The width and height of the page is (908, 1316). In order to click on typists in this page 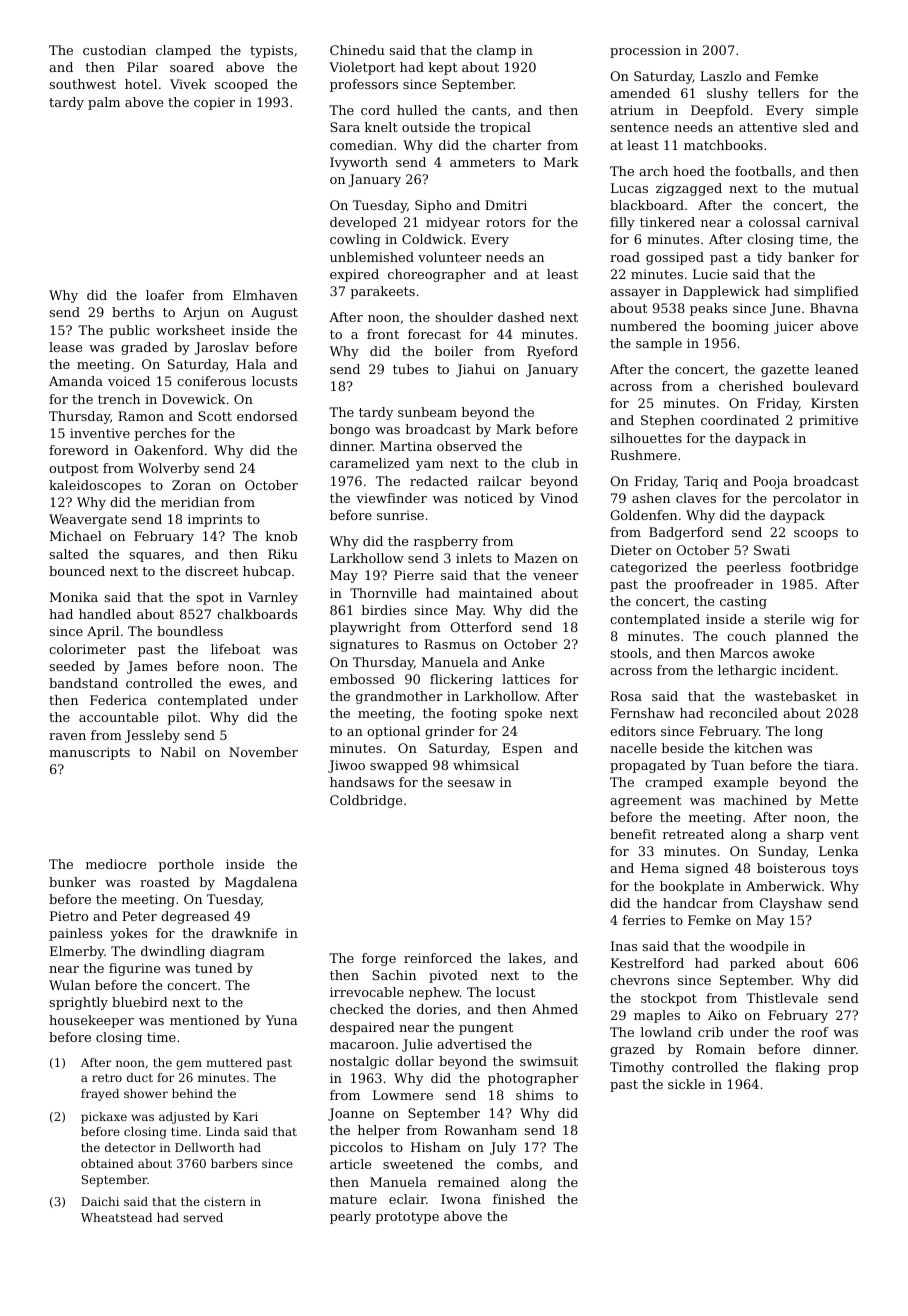, I will do `click(271, 51)`.
